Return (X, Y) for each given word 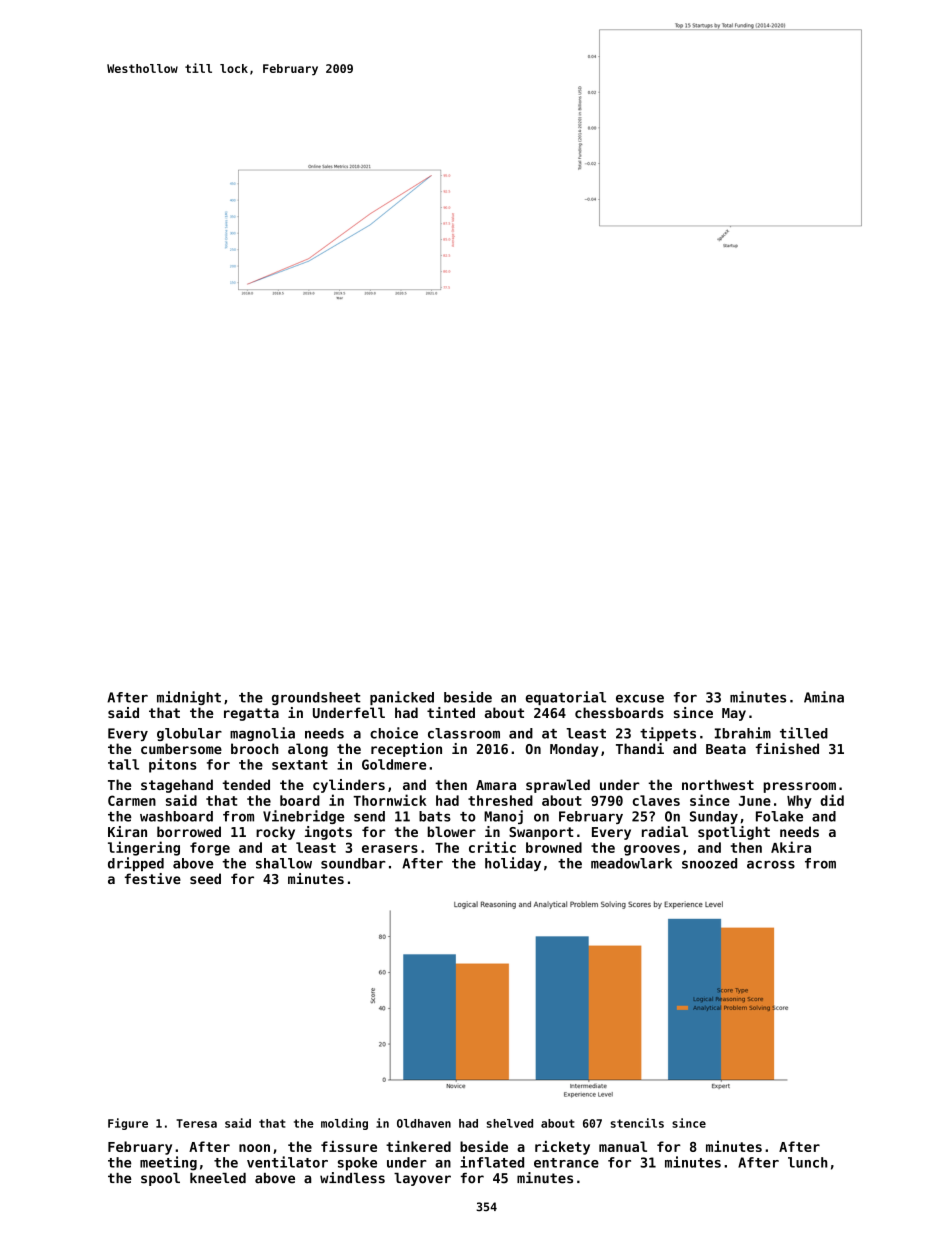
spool (160, 1179)
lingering (144, 848)
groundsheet (316, 698)
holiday (513, 864)
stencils (637, 1123)
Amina (824, 697)
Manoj (503, 817)
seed (205, 878)
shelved (510, 1123)
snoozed (709, 863)
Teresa (196, 1123)
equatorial (566, 698)
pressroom (799, 787)
